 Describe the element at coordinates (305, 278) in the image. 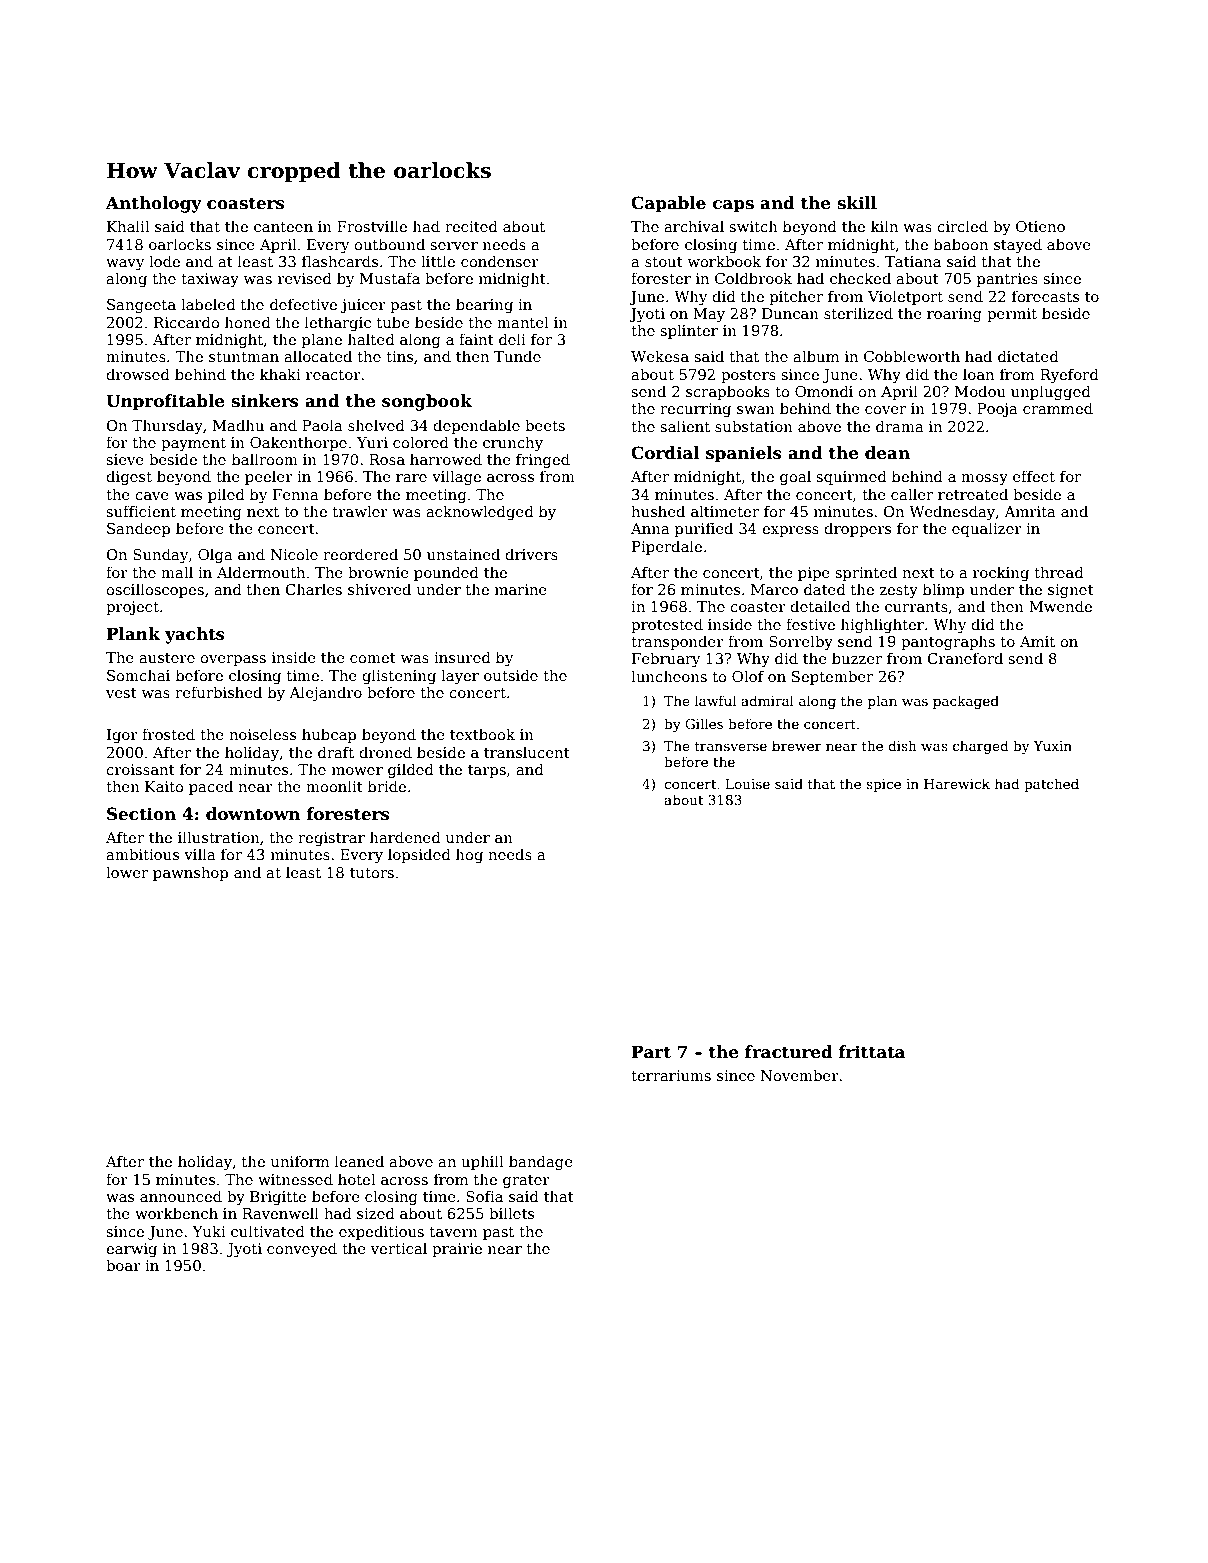

I see `revised` at that location.
